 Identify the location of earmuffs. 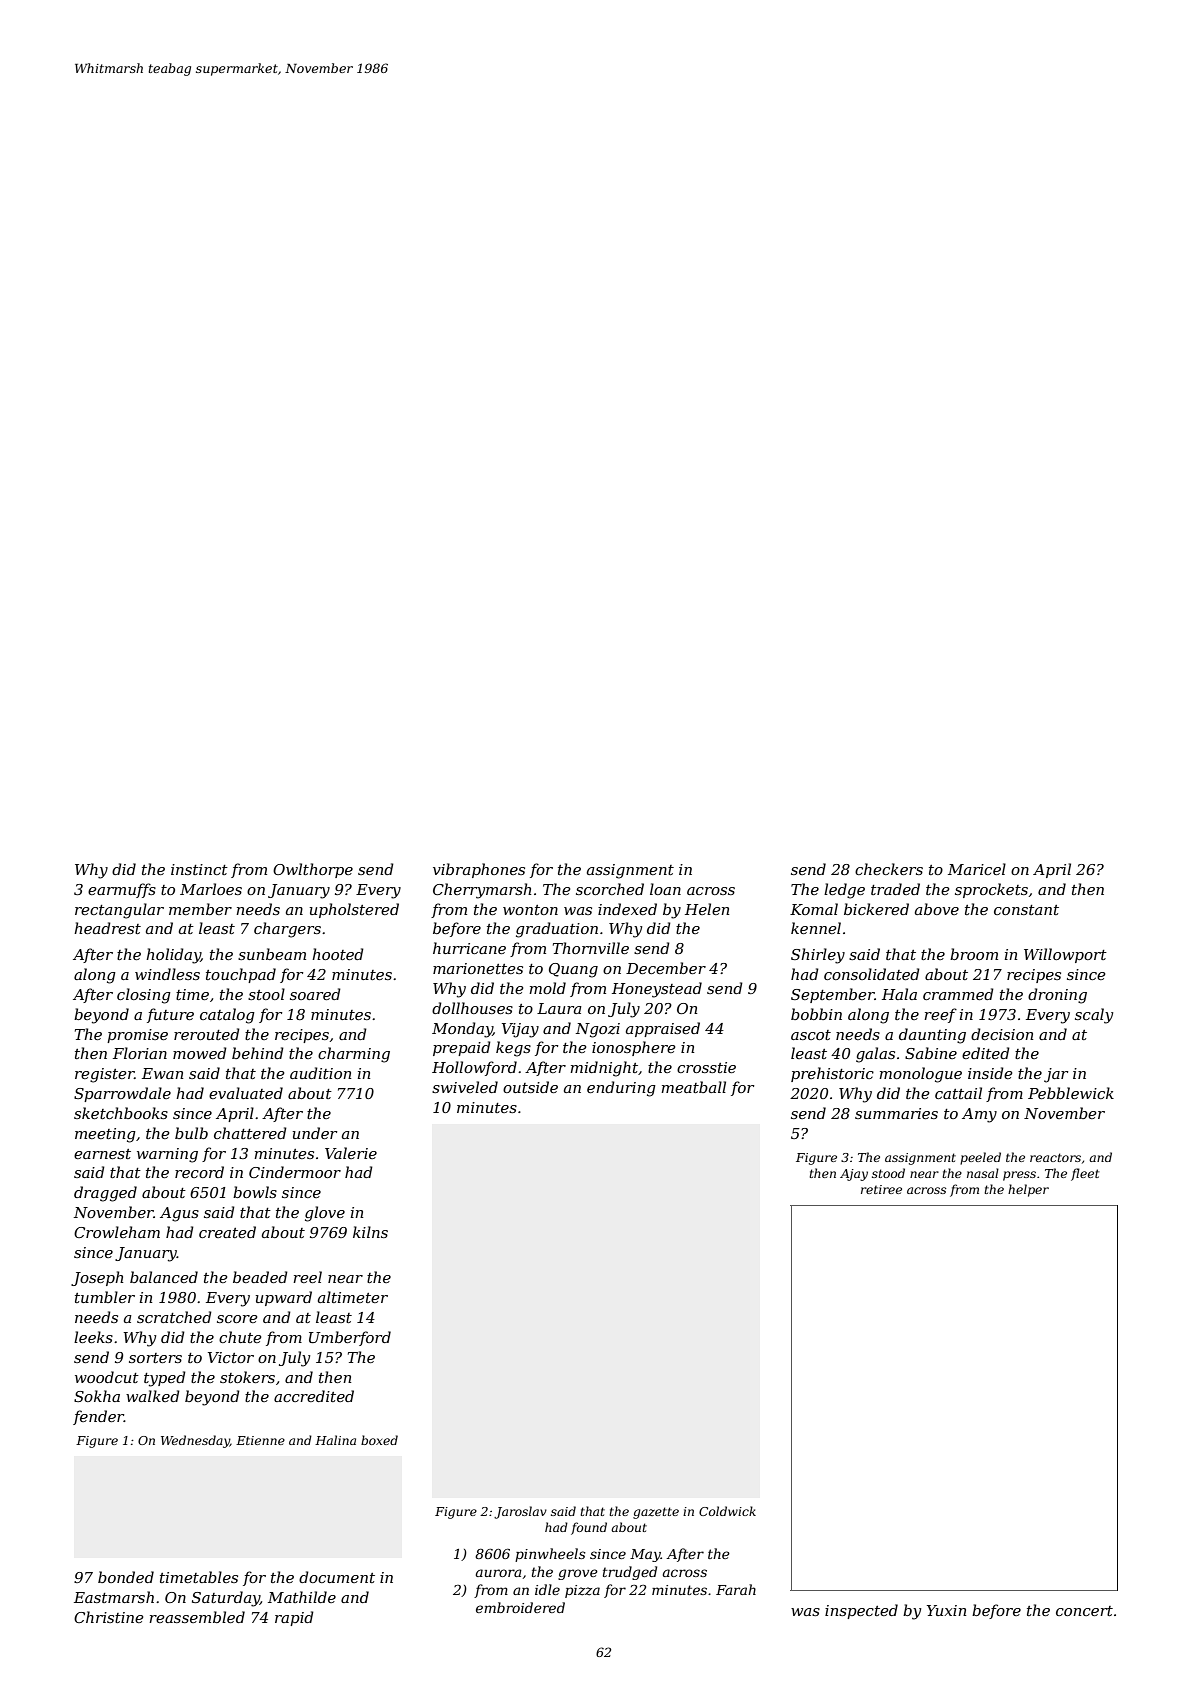
(122, 890).
